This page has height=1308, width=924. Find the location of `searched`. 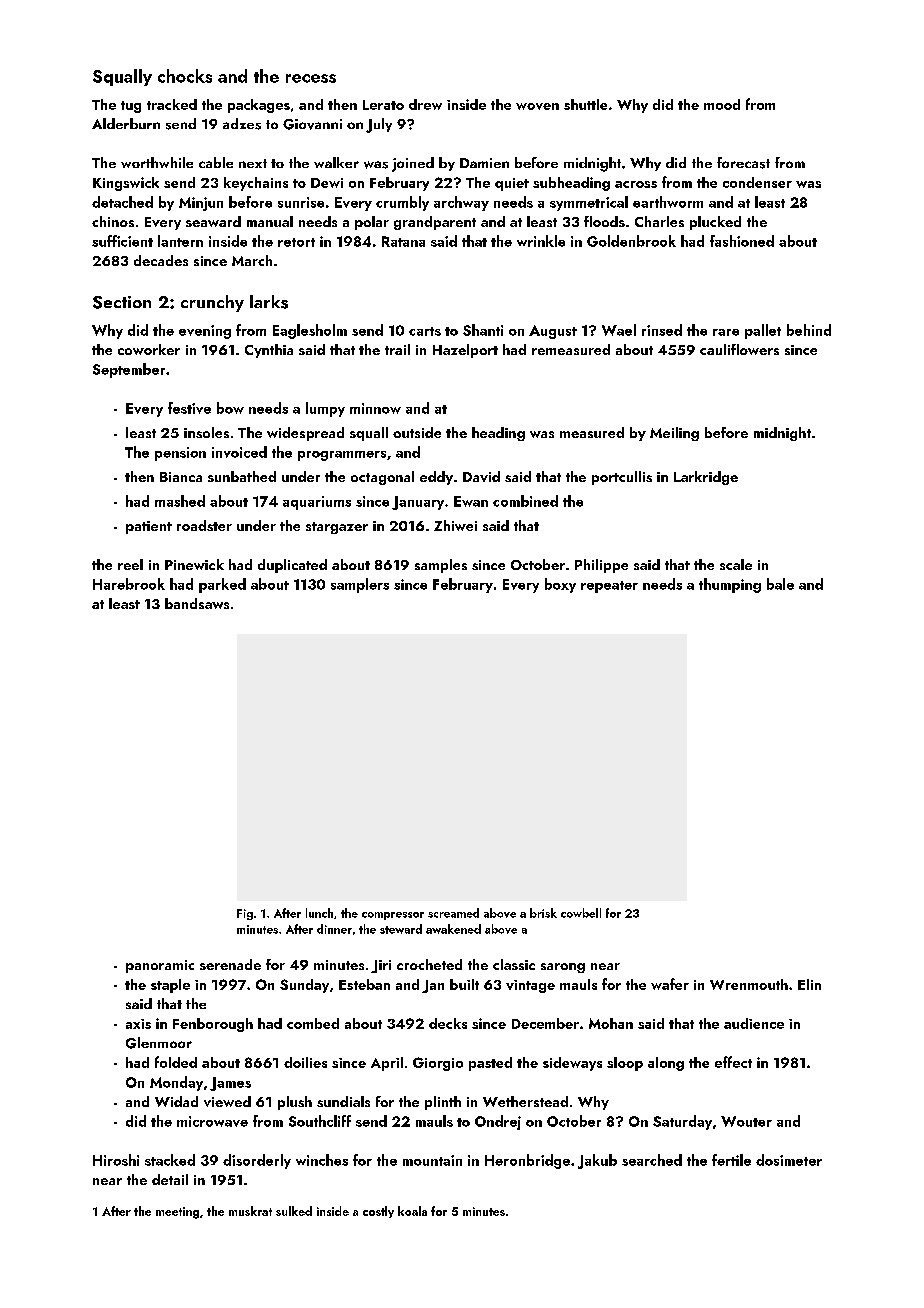

searched is located at coordinates (652, 1160).
